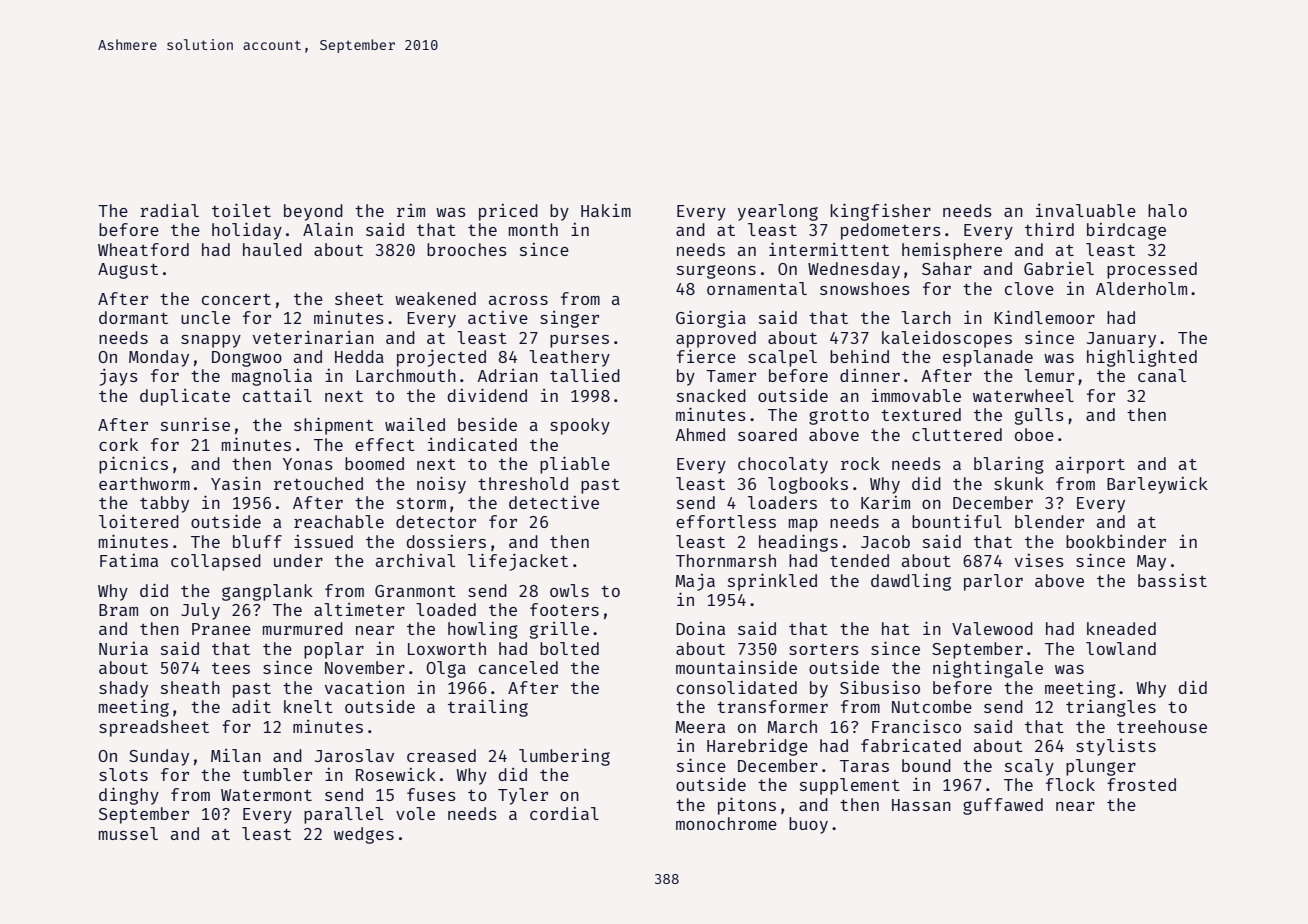 This screenshot has height=924, width=1308. Describe the element at coordinates (241, 210) in the screenshot. I see `toilet` at that location.
